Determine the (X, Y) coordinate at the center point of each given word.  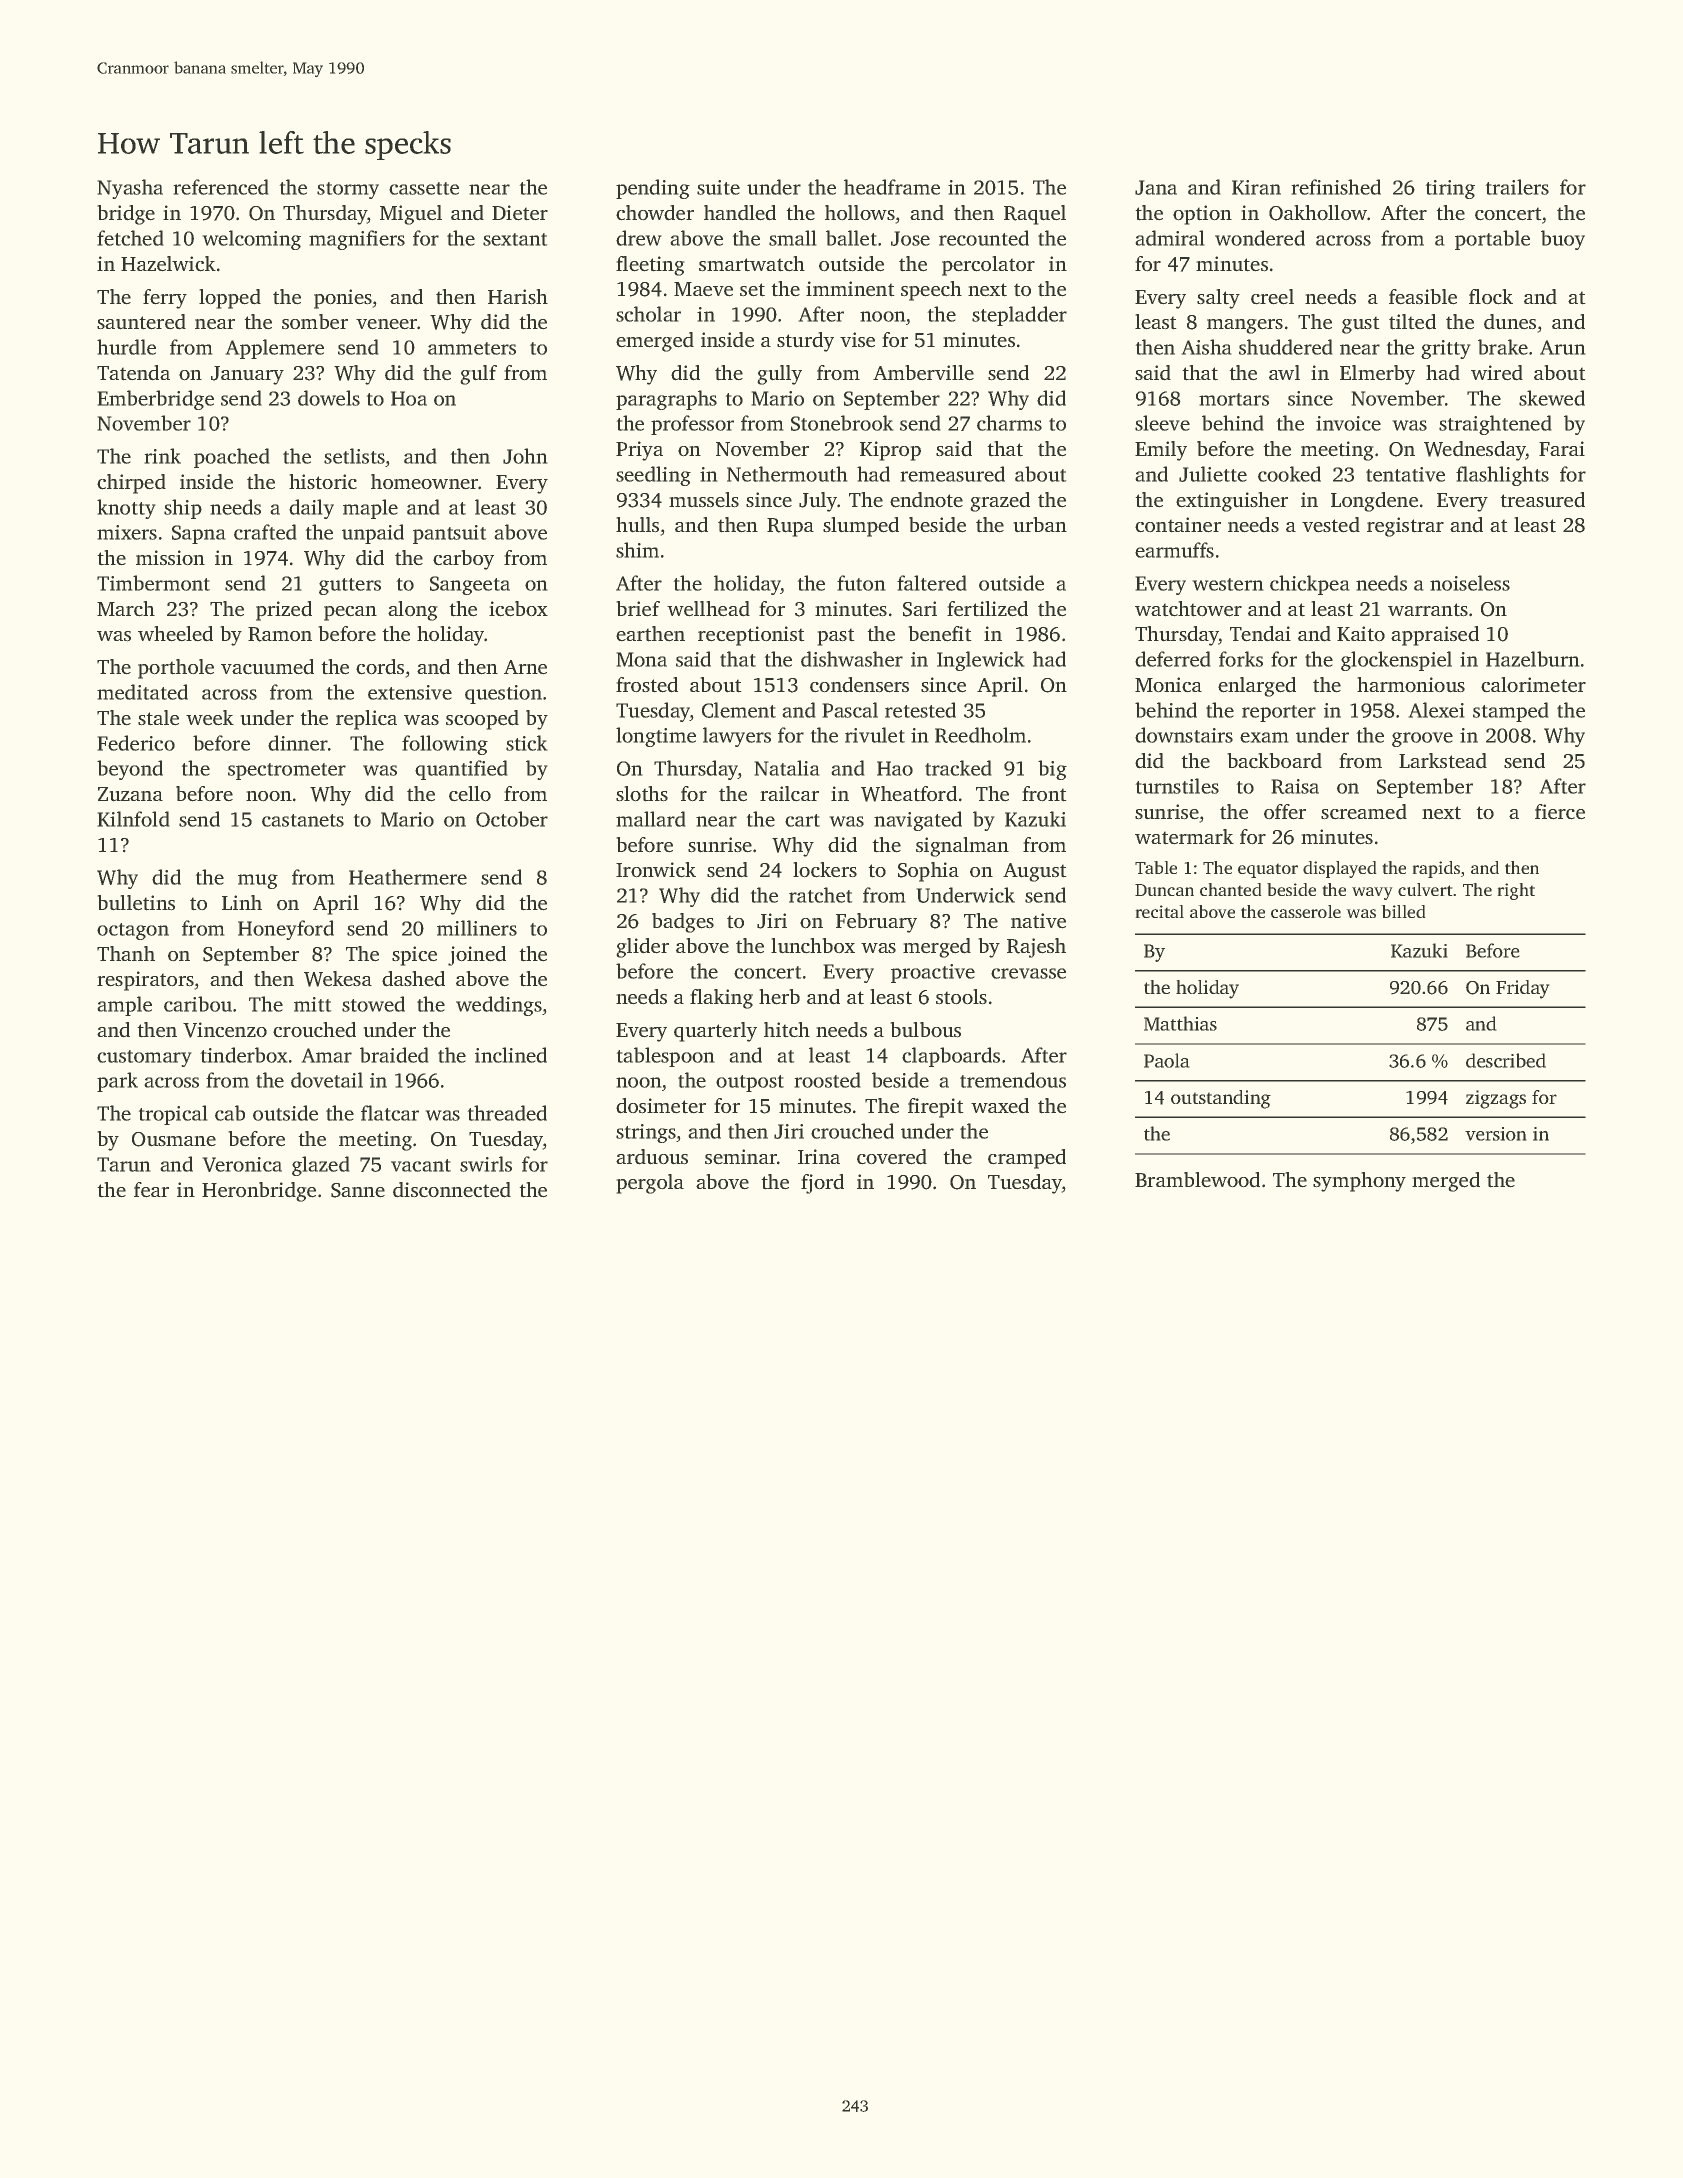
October (512, 819)
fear (151, 1189)
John (525, 456)
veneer (386, 324)
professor (692, 425)
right (1516, 891)
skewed (1552, 398)
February (876, 923)
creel (1272, 296)
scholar (648, 314)
